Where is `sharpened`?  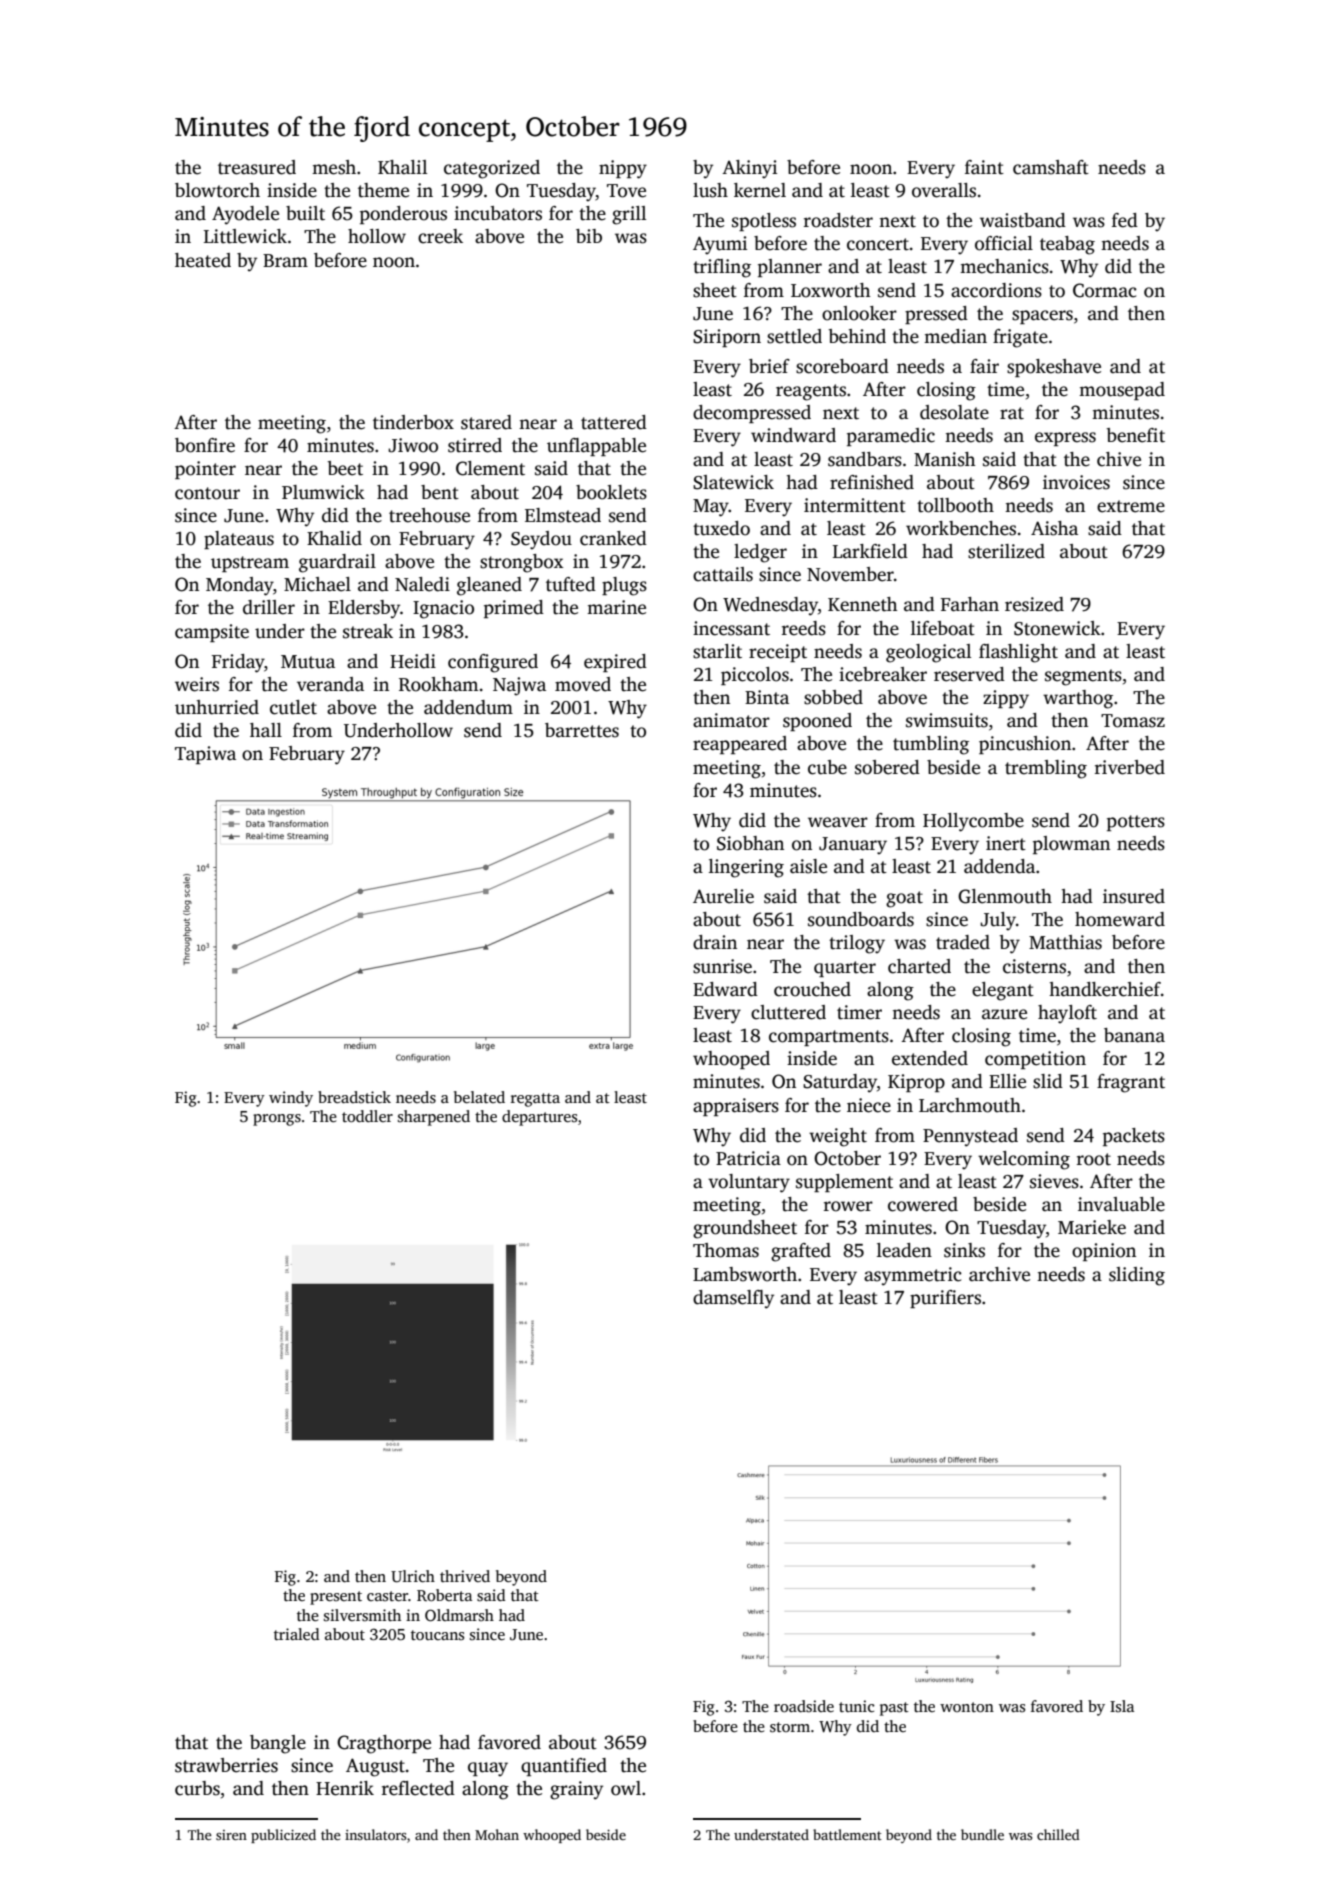 sharpened is located at coordinates (434, 1118).
